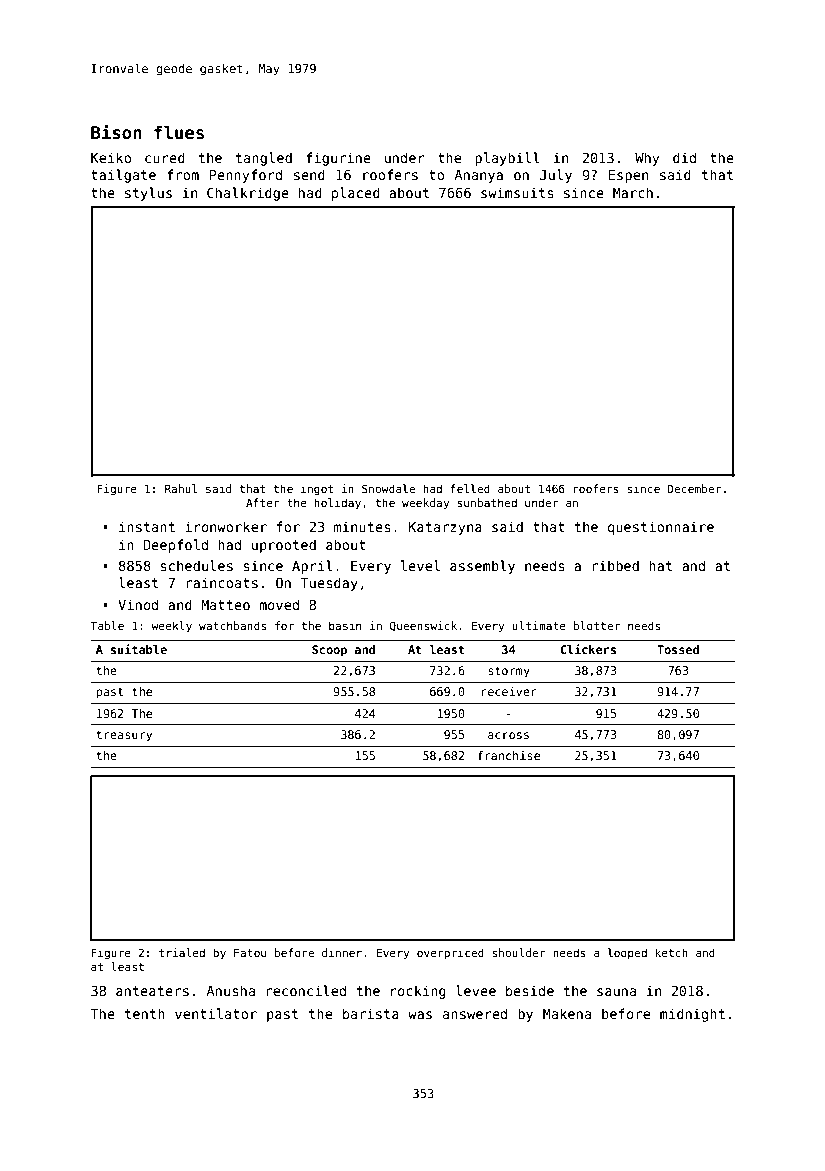  What do you see at coordinates (147, 526) in the page?
I see `instant` at bounding box center [147, 526].
